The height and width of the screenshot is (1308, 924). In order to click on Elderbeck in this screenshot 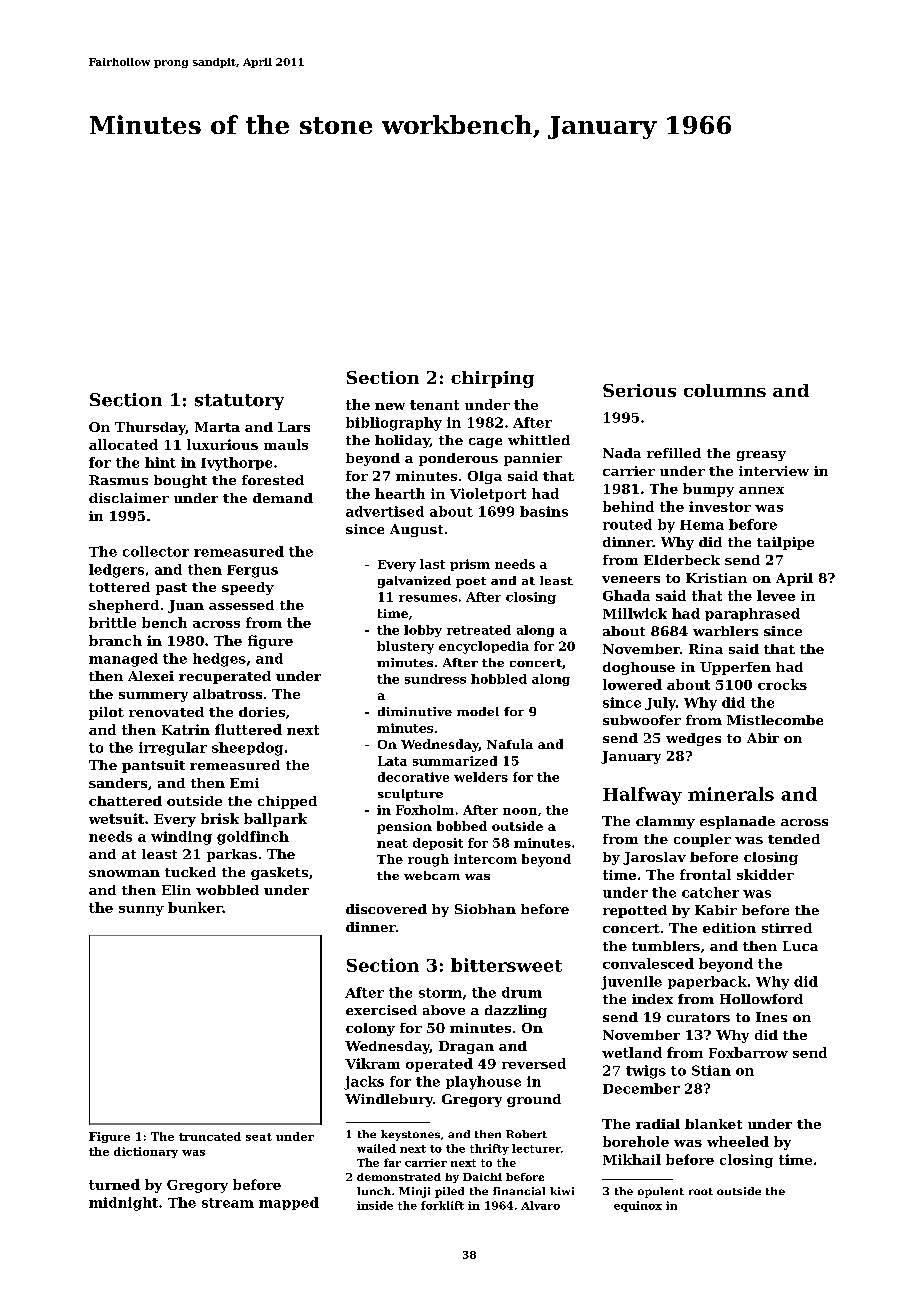, I will do `click(682, 560)`.
